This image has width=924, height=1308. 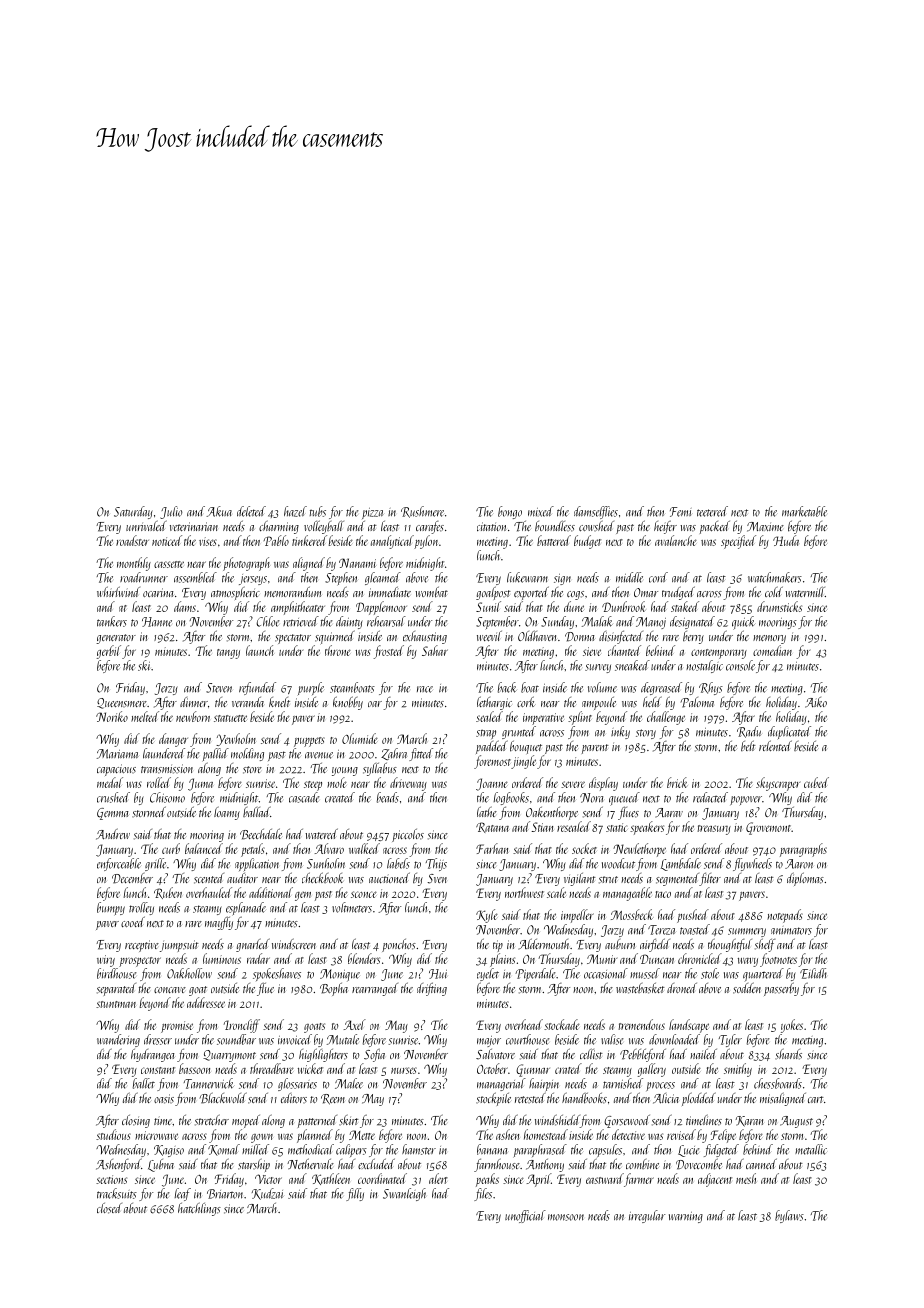 What do you see at coordinates (791, 931) in the image?
I see `animators` at bounding box center [791, 931].
